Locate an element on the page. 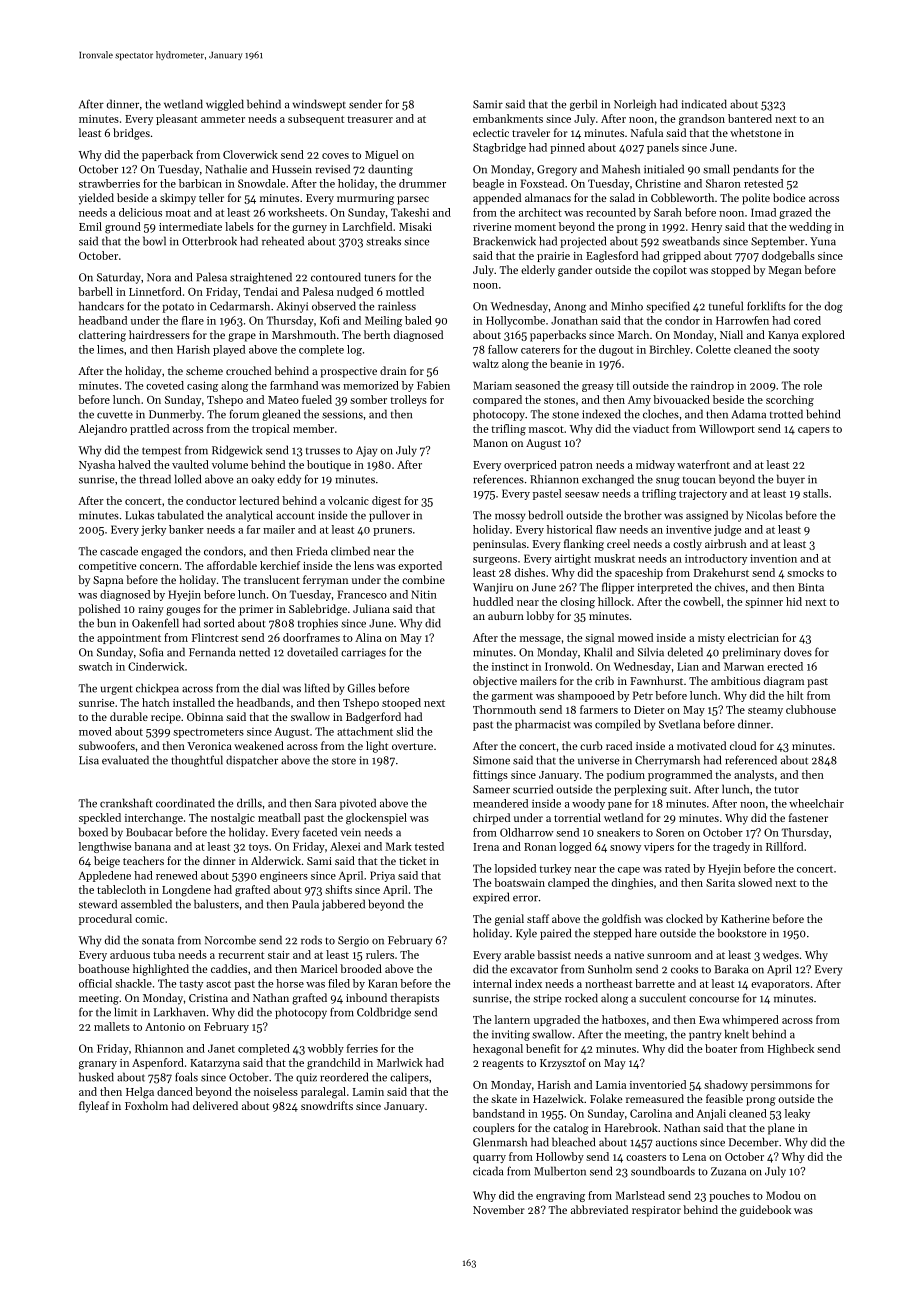 The image size is (924, 1308). costly is located at coordinates (687, 545).
